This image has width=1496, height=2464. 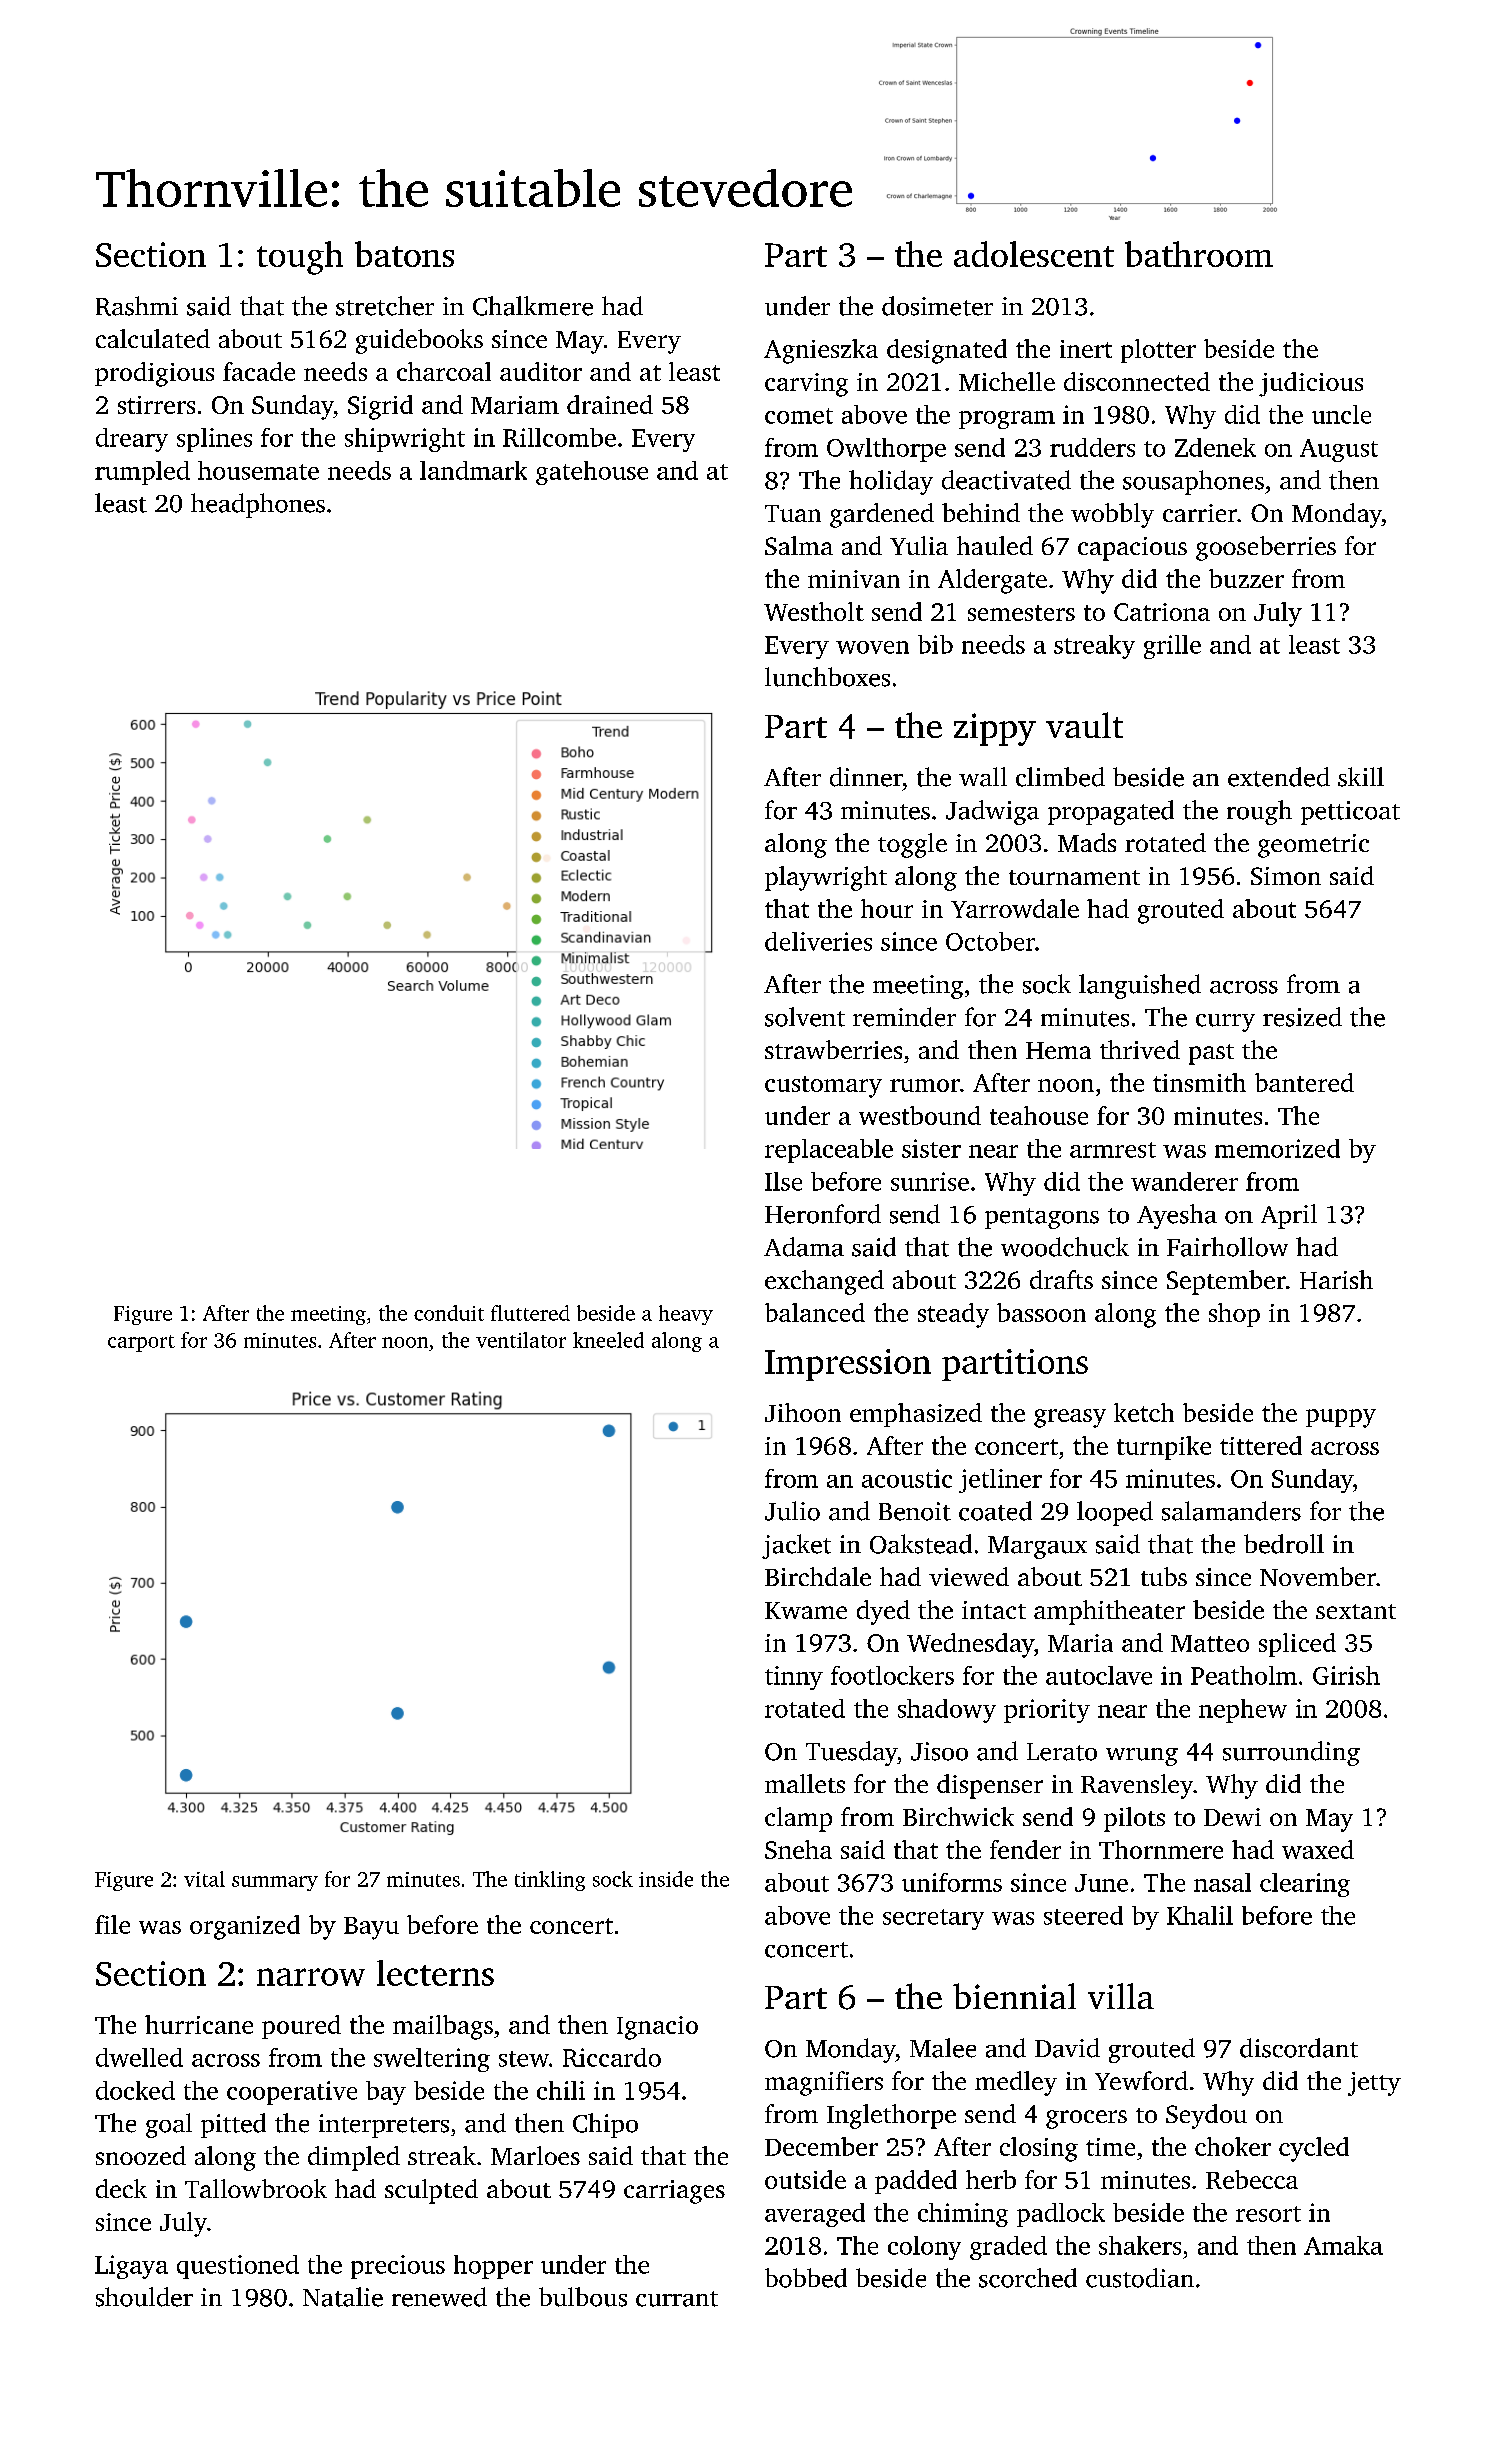 What do you see at coordinates (404, 254) in the image?
I see `batons` at bounding box center [404, 254].
